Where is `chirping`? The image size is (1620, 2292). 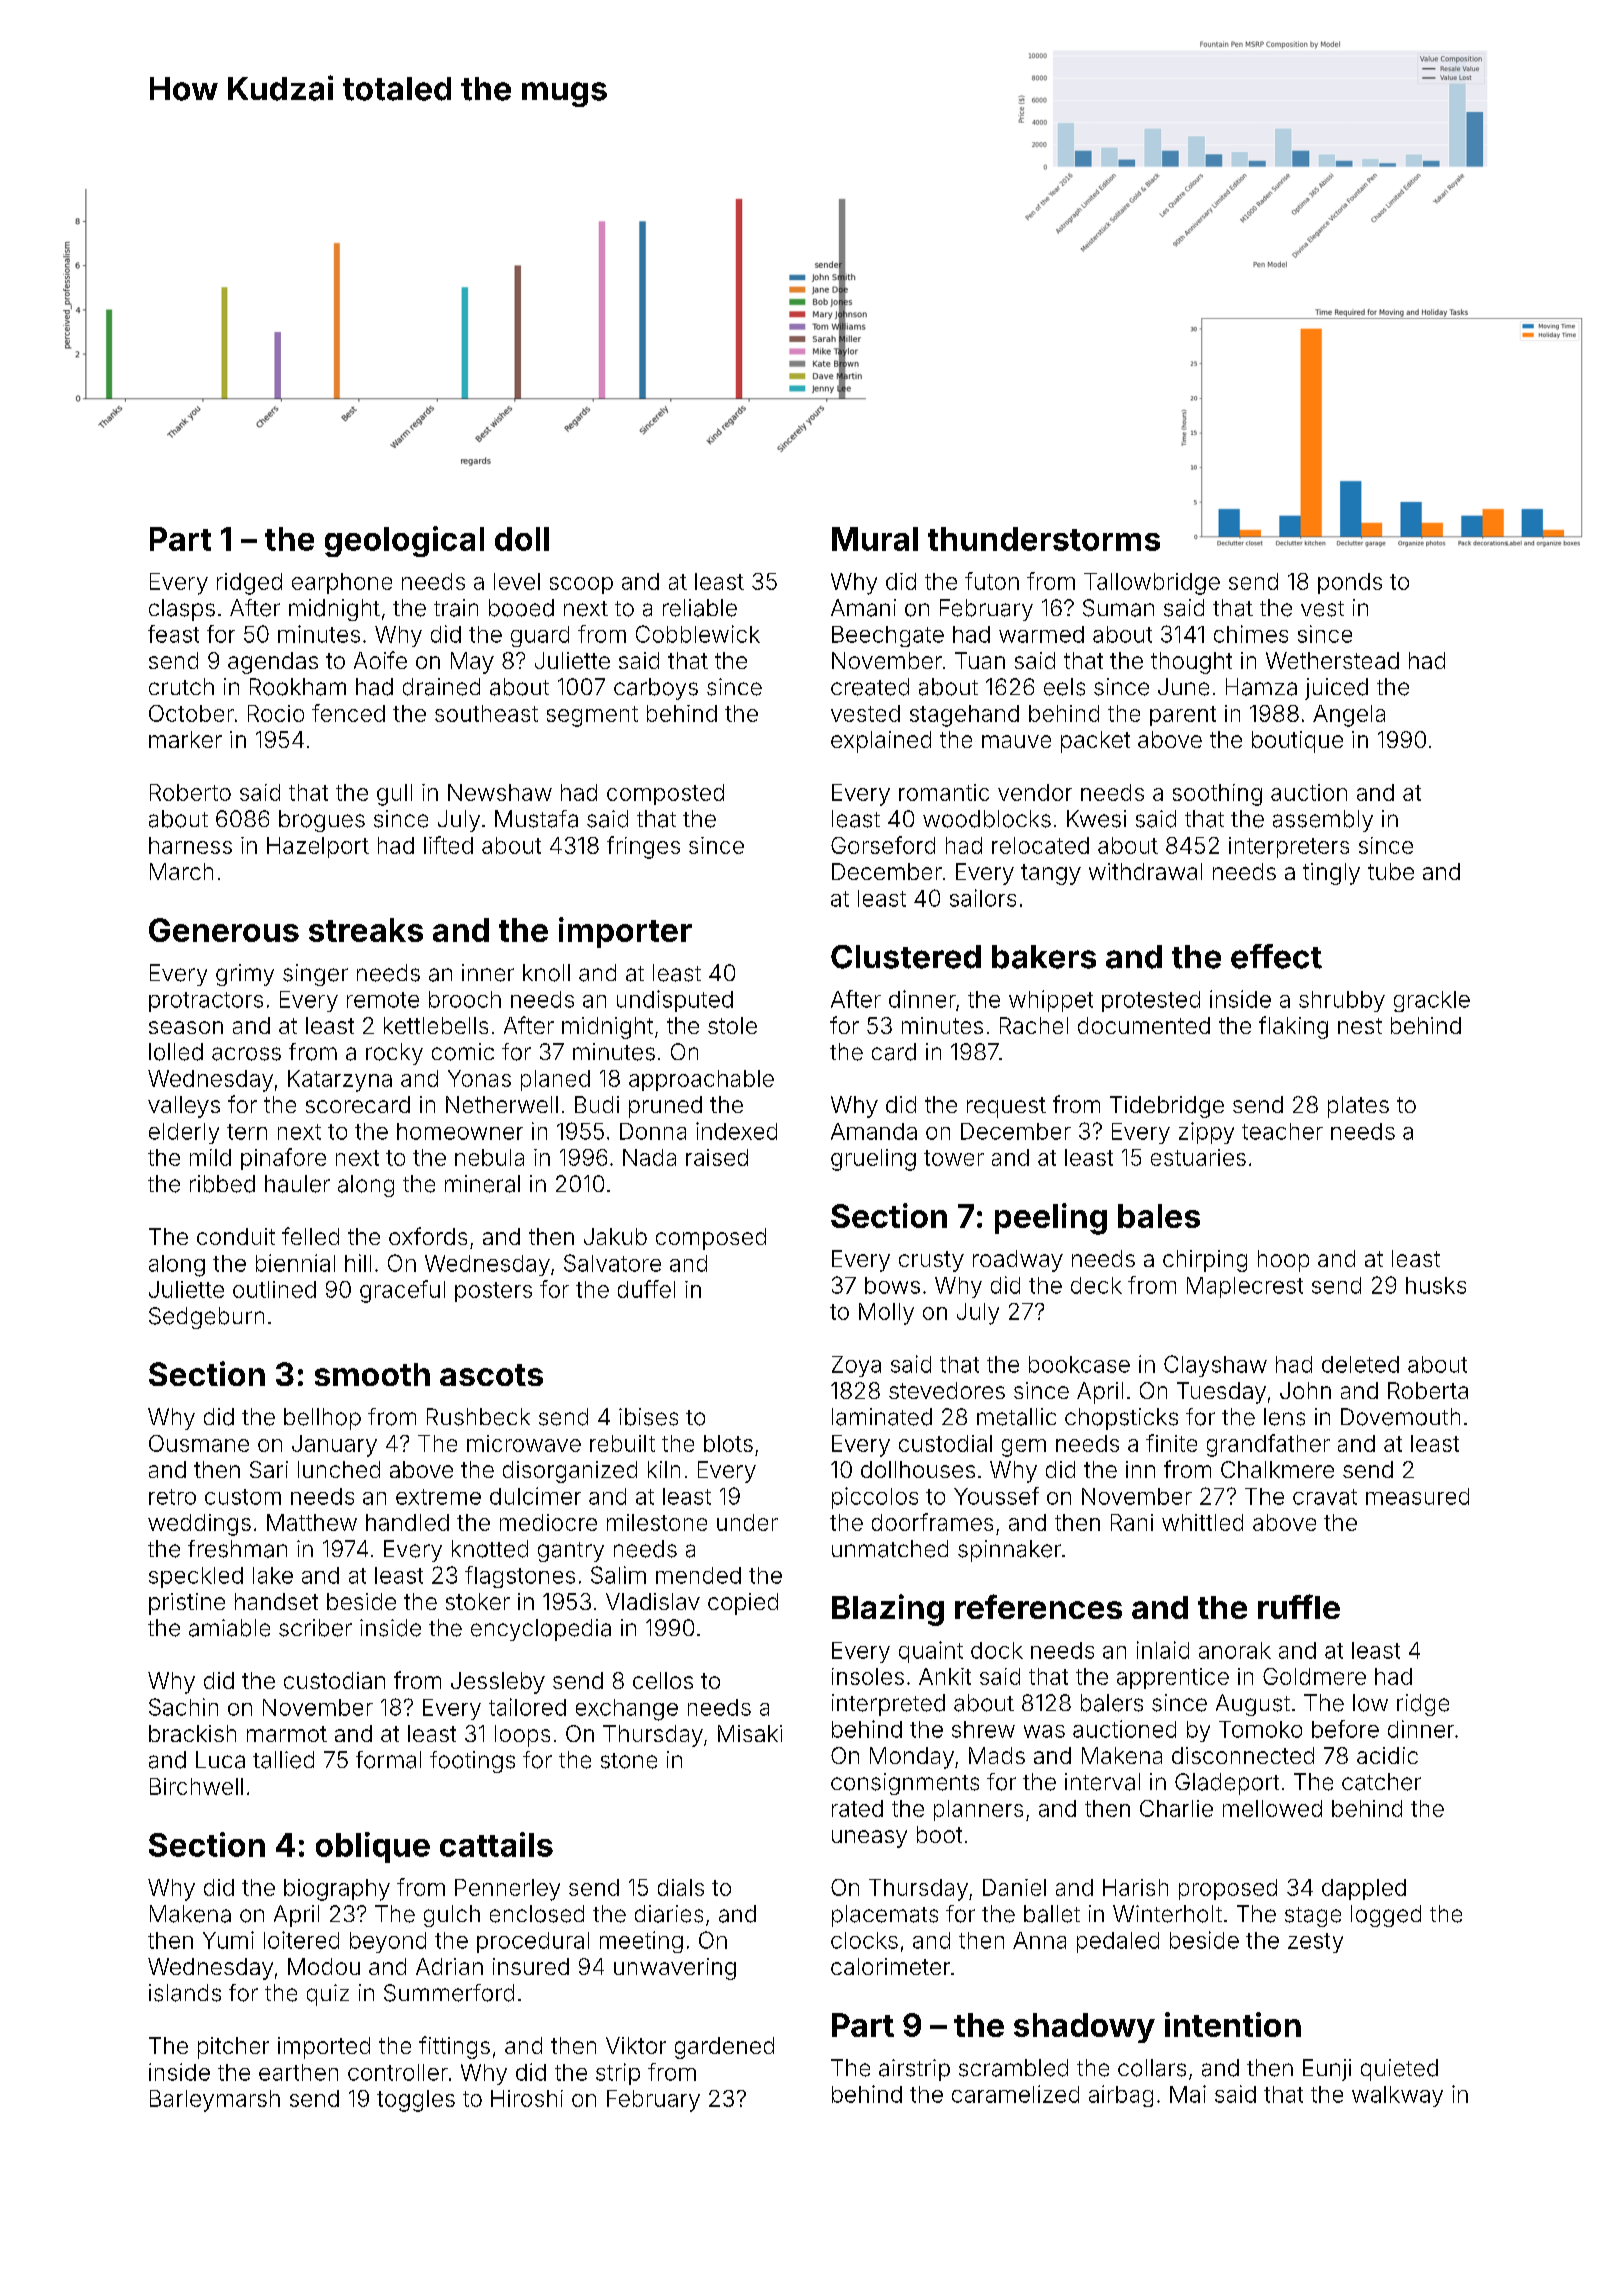 chirping is located at coordinates (1205, 1261).
